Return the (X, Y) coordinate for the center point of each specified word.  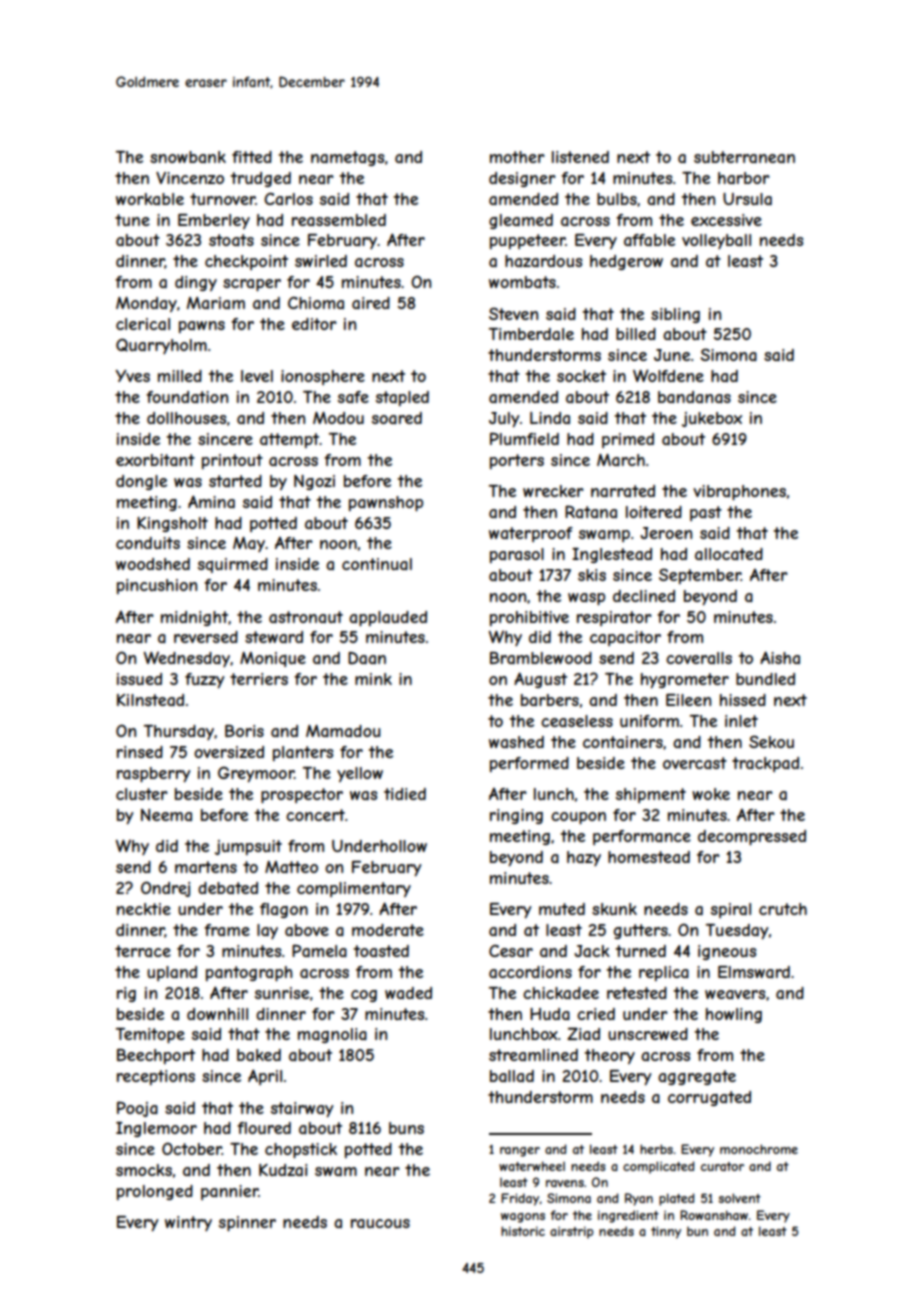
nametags (347, 158)
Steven (513, 313)
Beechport (156, 1056)
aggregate (697, 1077)
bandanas (694, 397)
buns (406, 1128)
